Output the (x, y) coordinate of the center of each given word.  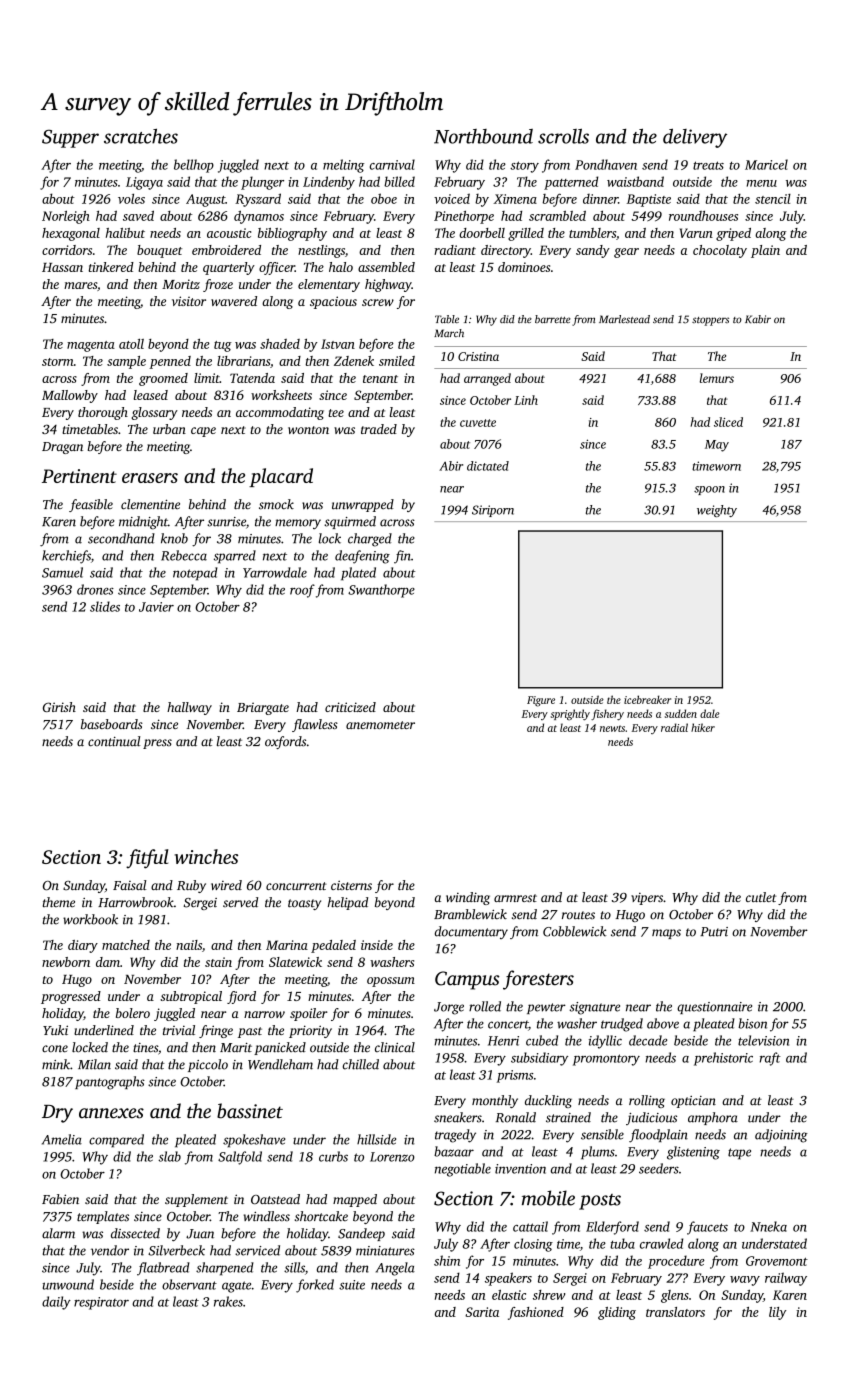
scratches (141, 136)
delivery (695, 138)
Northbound (483, 136)
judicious (651, 1118)
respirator (101, 1303)
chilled (361, 1064)
